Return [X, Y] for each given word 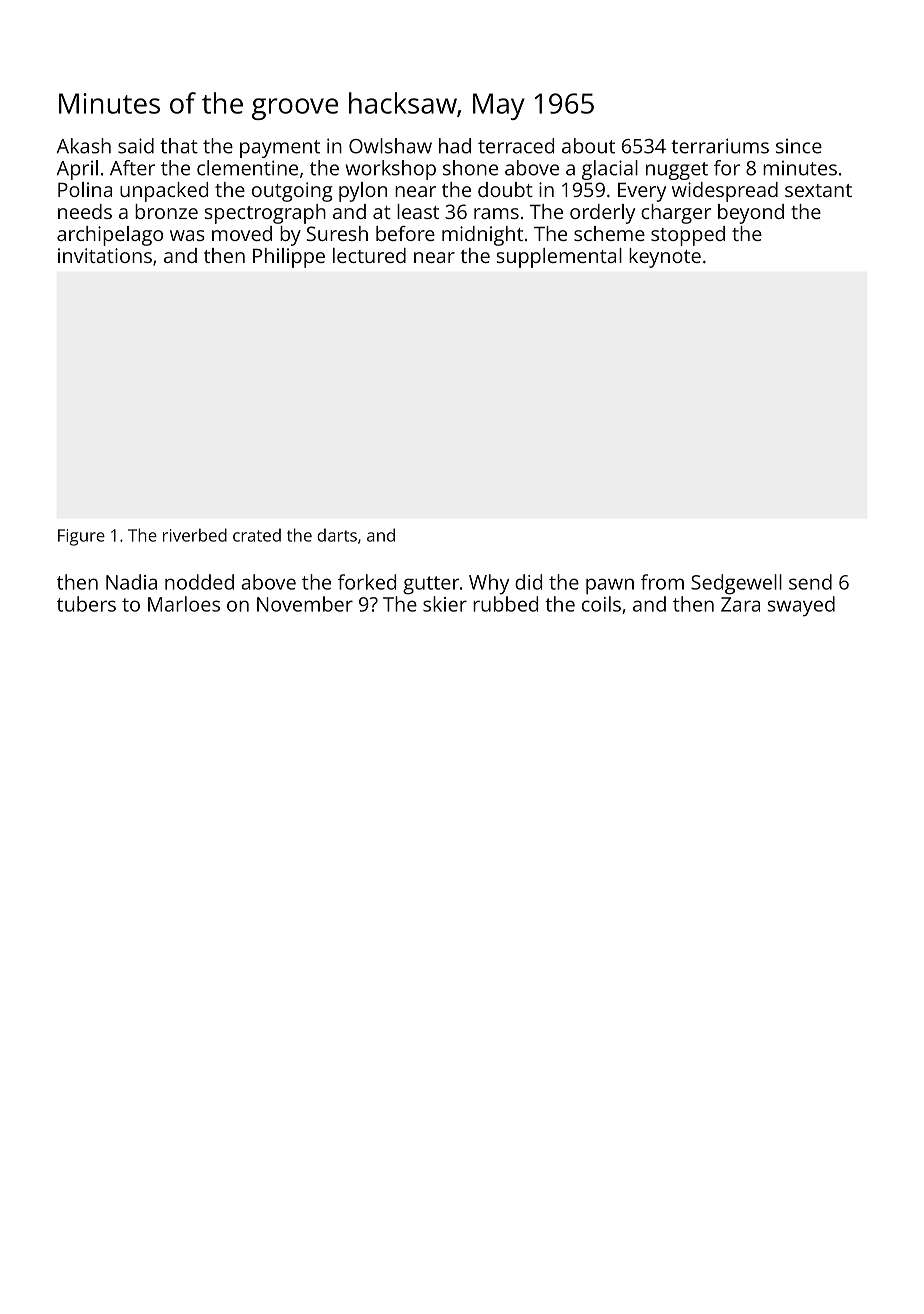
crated [257, 535]
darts [337, 535]
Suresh [337, 233]
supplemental [559, 258]
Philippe [289, 258]
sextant [818, 190]
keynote [665, 258]
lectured [369, 255]
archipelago [110, 236]
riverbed [195, 535]
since [799, 146]
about [588, 146]
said [136, 146]
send [810, 582]
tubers [86, 604]
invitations [105, 255]
